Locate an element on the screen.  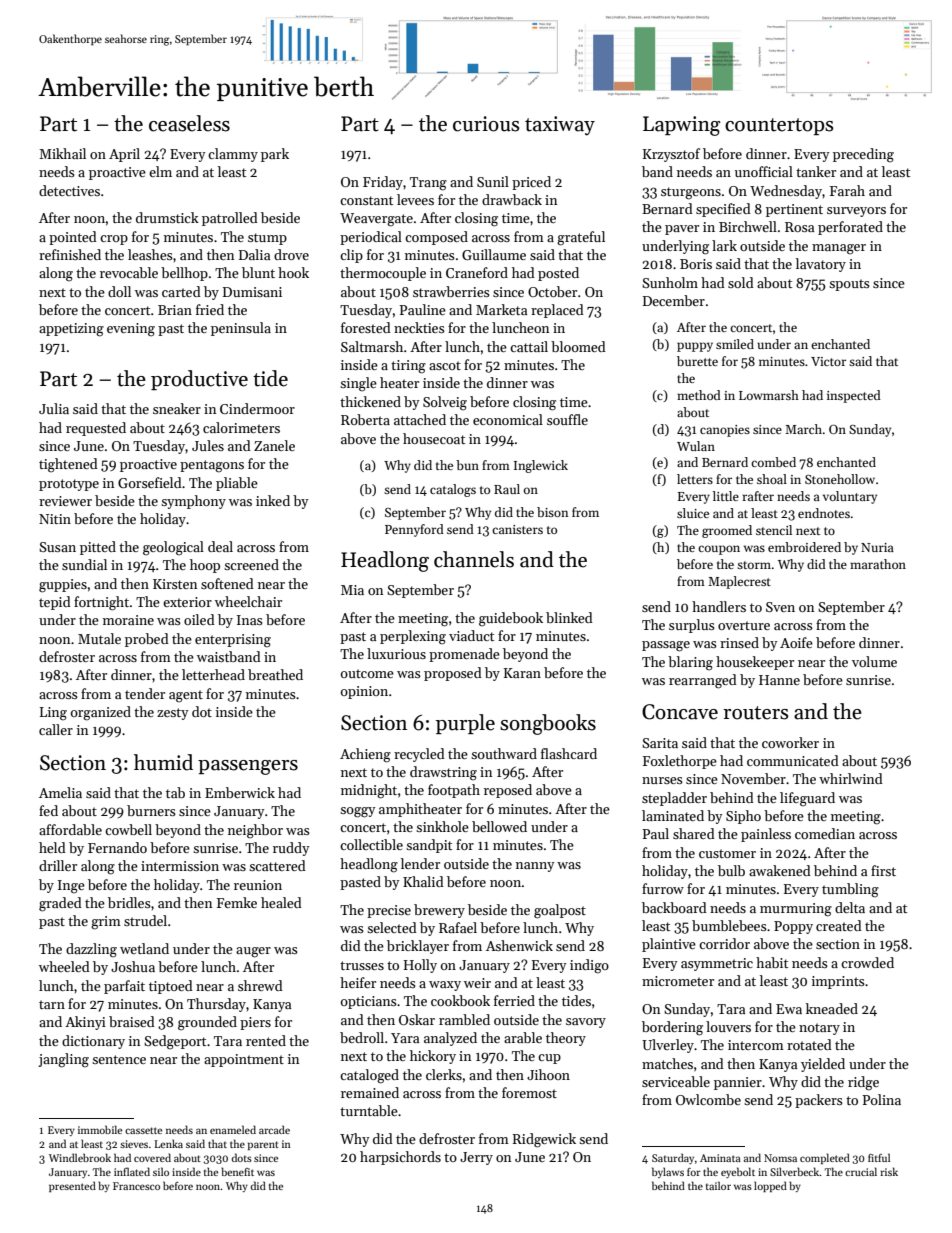
songbooks is located at coordinates (548, 724).
